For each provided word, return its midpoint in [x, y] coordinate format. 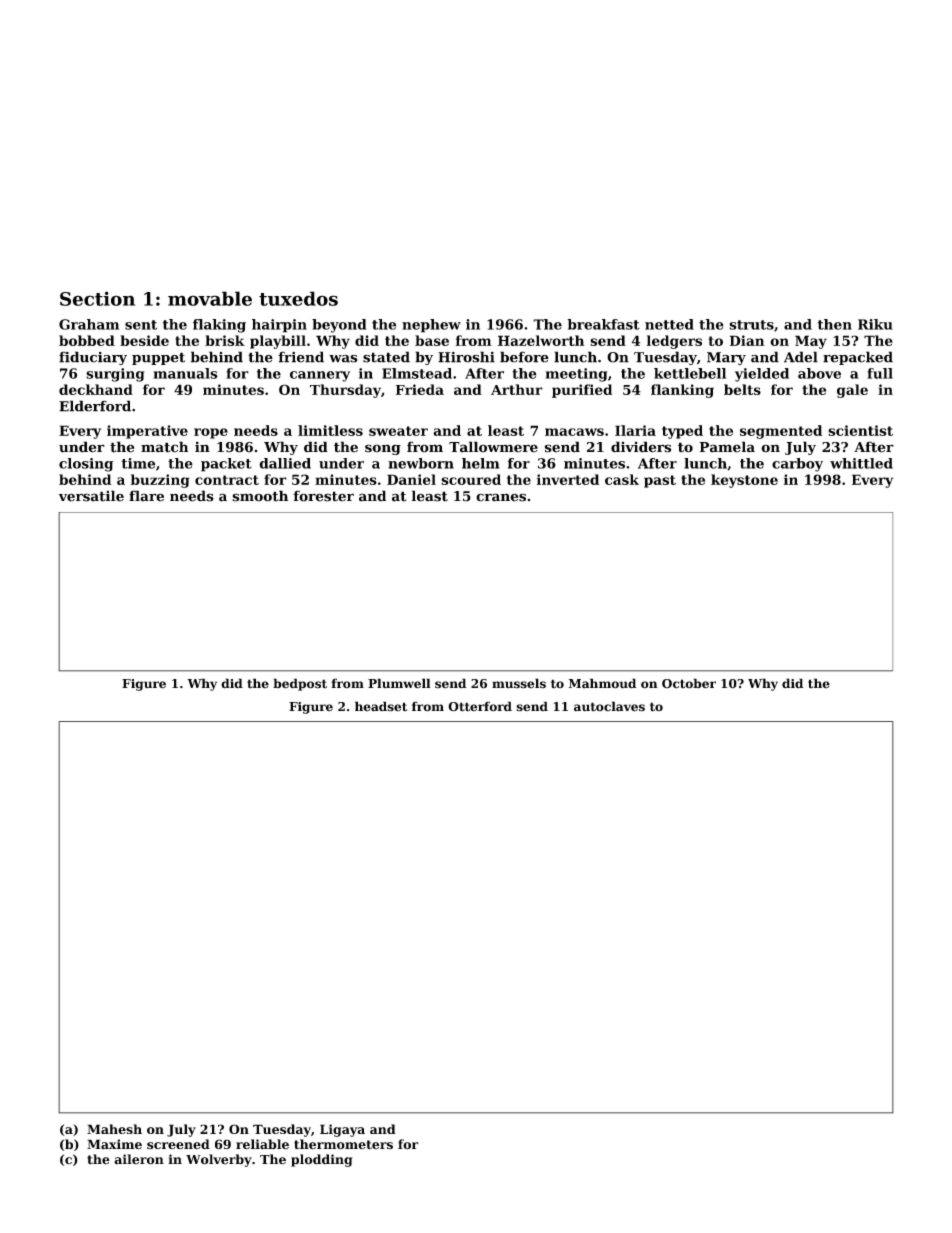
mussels [519, 683]
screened [178, 1144]
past [660, 481]
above [819, 373]
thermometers [343, 1144]
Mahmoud [602, 683]
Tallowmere [493, 447]
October [689, 683]
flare [146, 496]
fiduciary [93, 358]
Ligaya [342, 1130]
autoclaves [609, 706]
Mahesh [114, 1129]
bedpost [300, 684]
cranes [501, 497]
